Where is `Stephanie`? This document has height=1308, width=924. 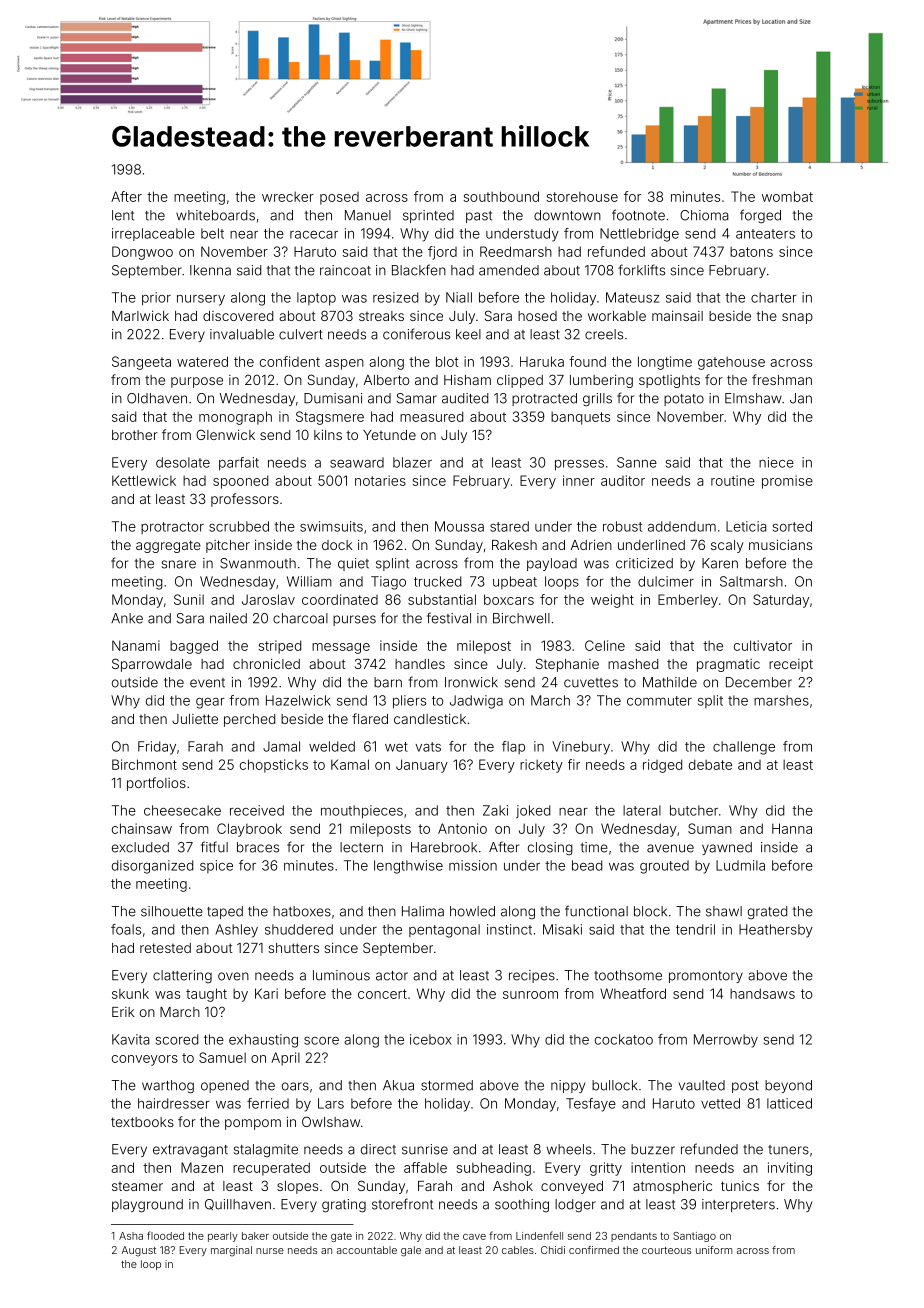
Stephanie is located at coordinates (567, 665).
